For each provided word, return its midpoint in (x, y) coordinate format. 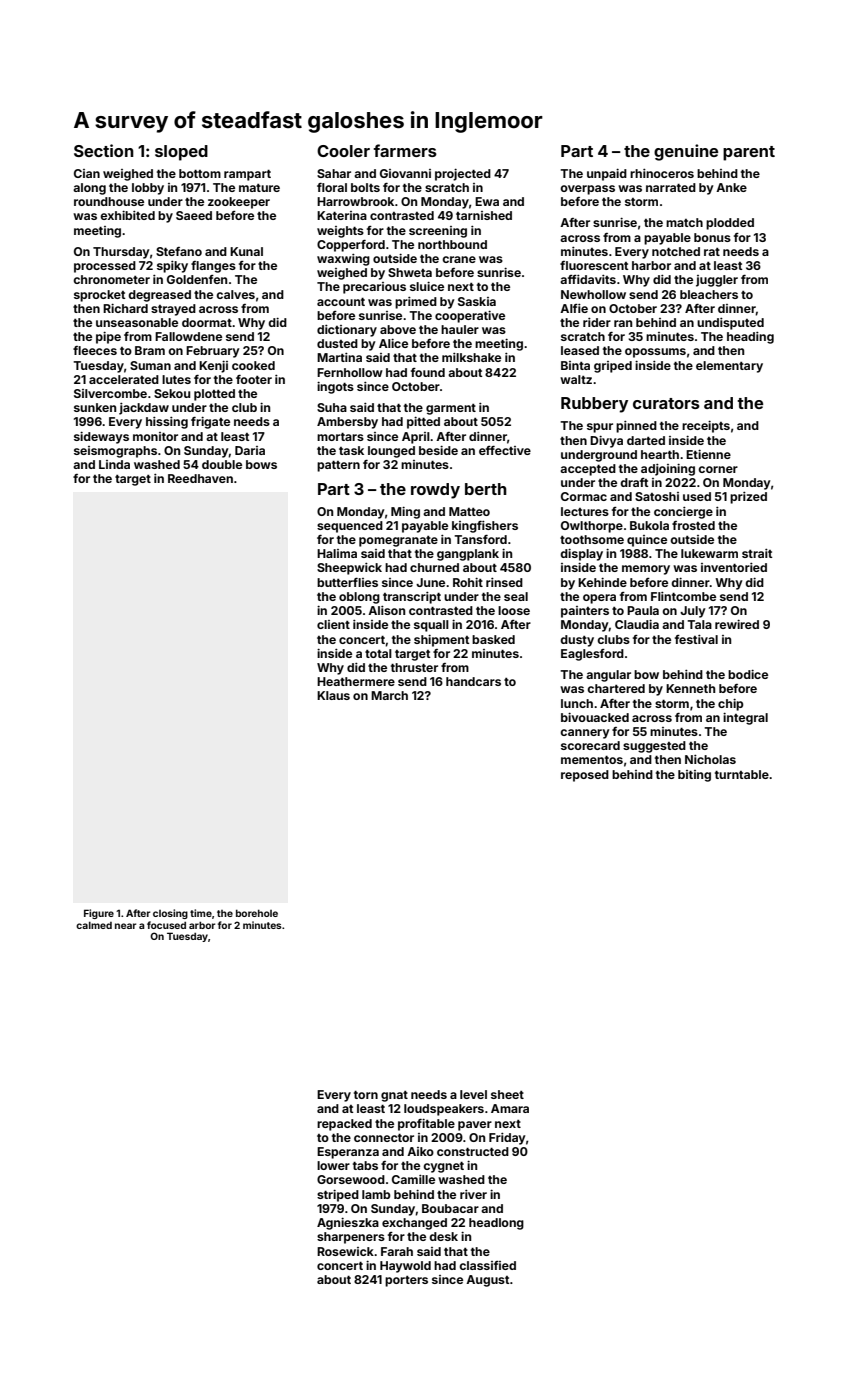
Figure (99, 914)
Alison (386, 610)
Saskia (477, 301)
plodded (730, 224)
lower (333, 1165)
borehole (257, 913)
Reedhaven (200, 478)
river (473, 1194)
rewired (737, 624)
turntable (742, 774)
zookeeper (239, 203)
